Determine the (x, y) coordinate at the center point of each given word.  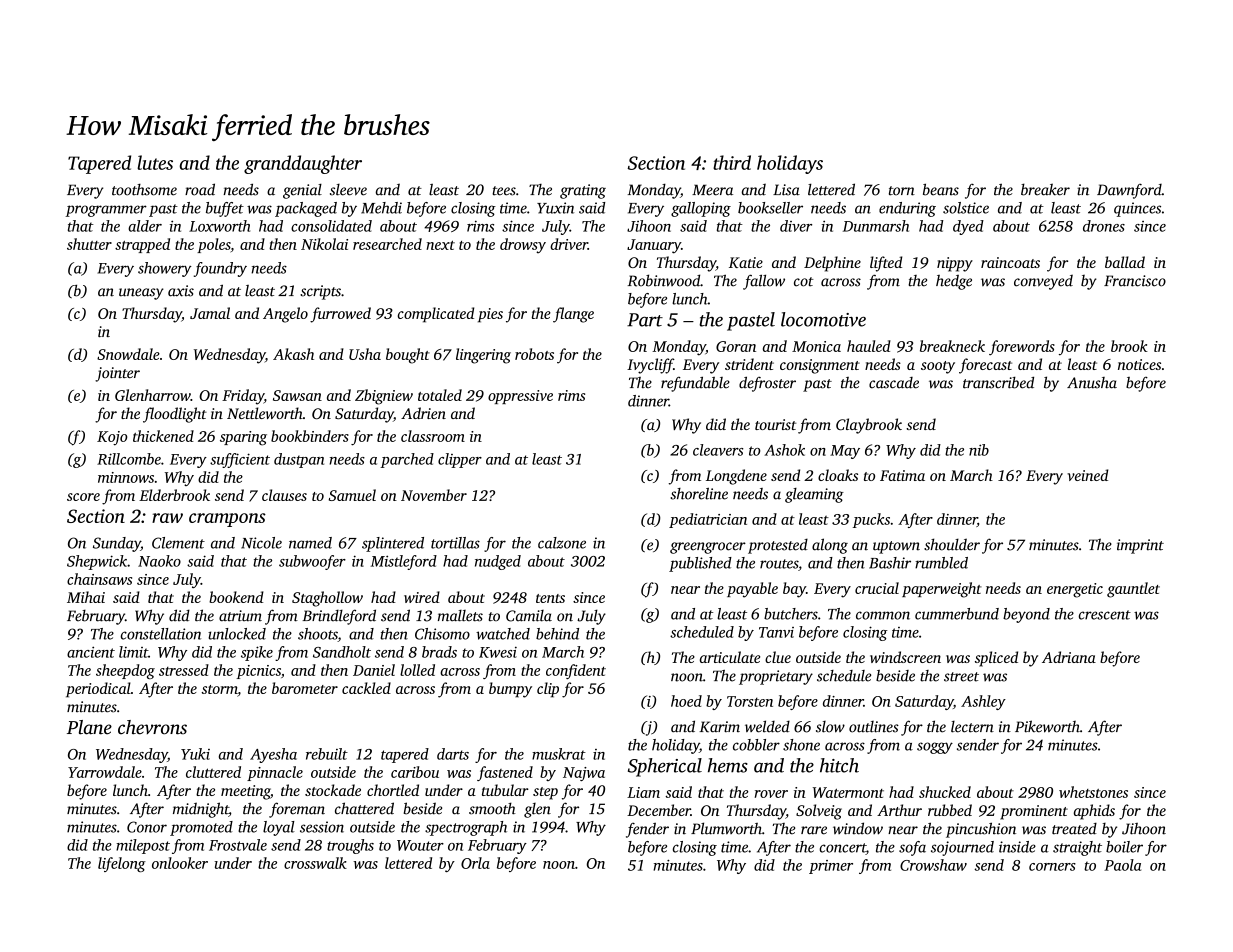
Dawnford (1129, 191)
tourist (775, 424)
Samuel (352, 495)
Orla (475, 863)
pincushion (981, 830)
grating (583, 191)
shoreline (699, 494)
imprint (1140, 546)
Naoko (159, 561)
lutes (155, 162)
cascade (894, 383)
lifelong (122, 864)
